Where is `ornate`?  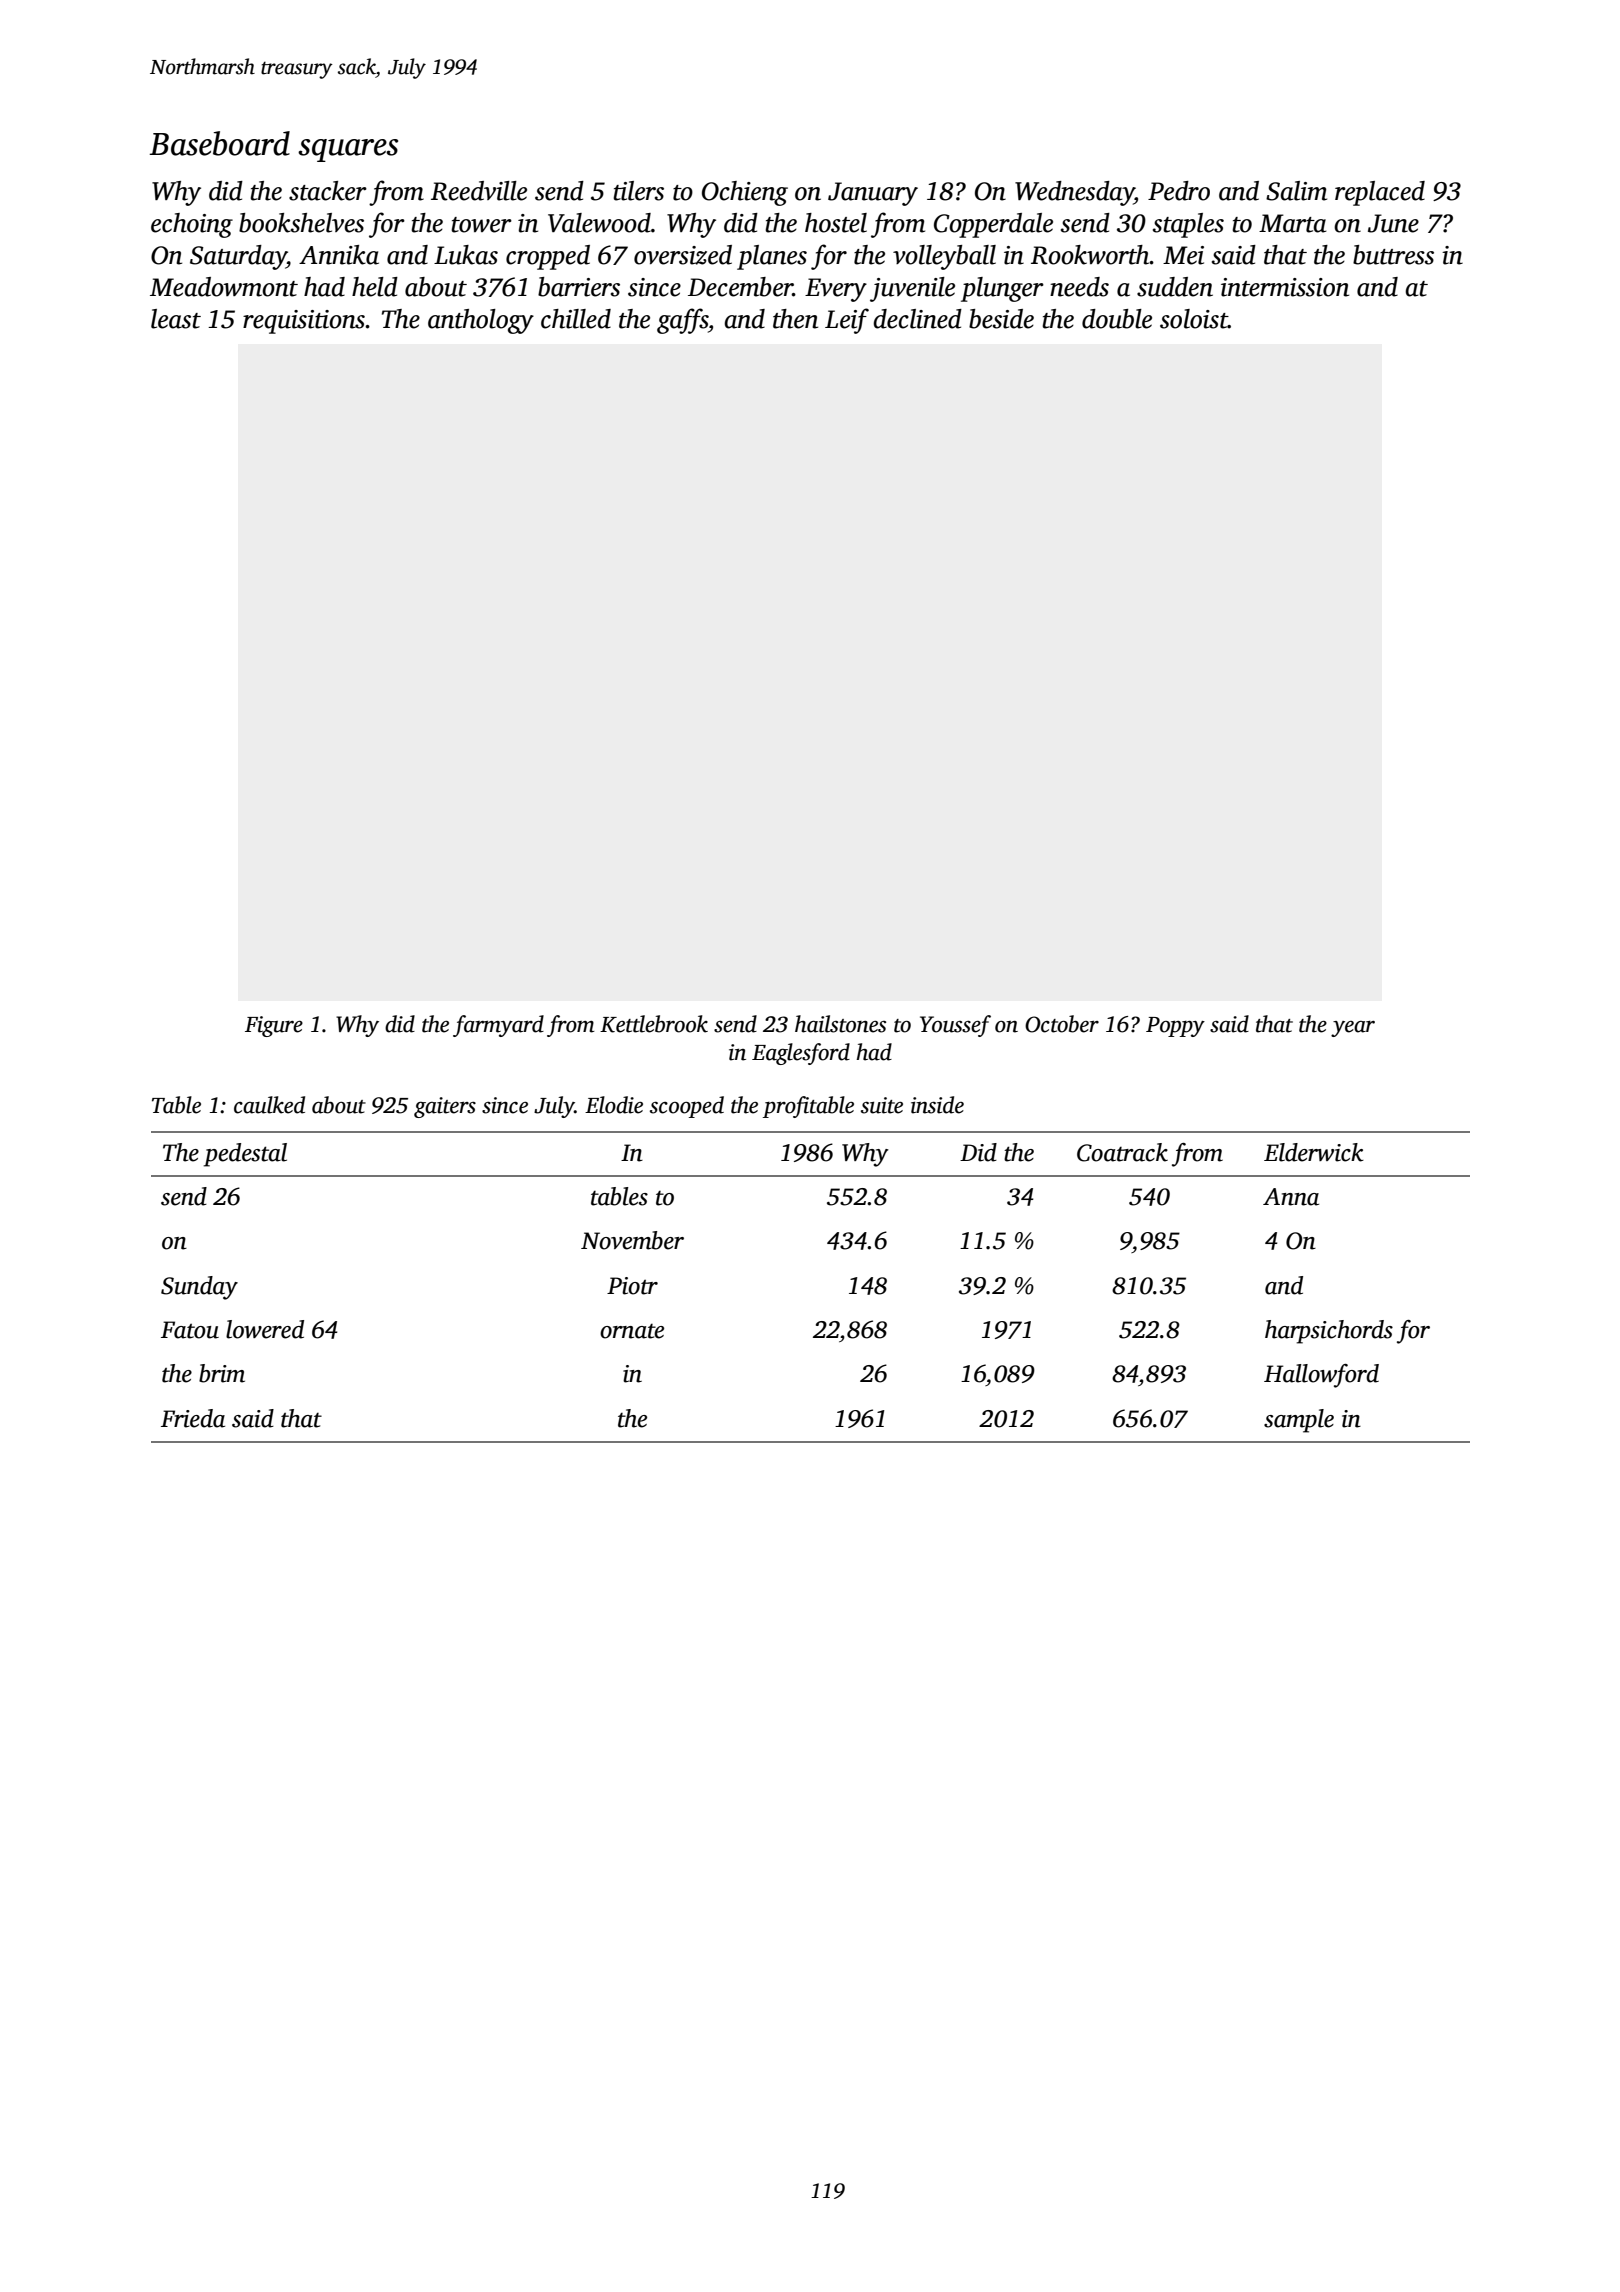
ornate is located at coordinates (632, 1331).
